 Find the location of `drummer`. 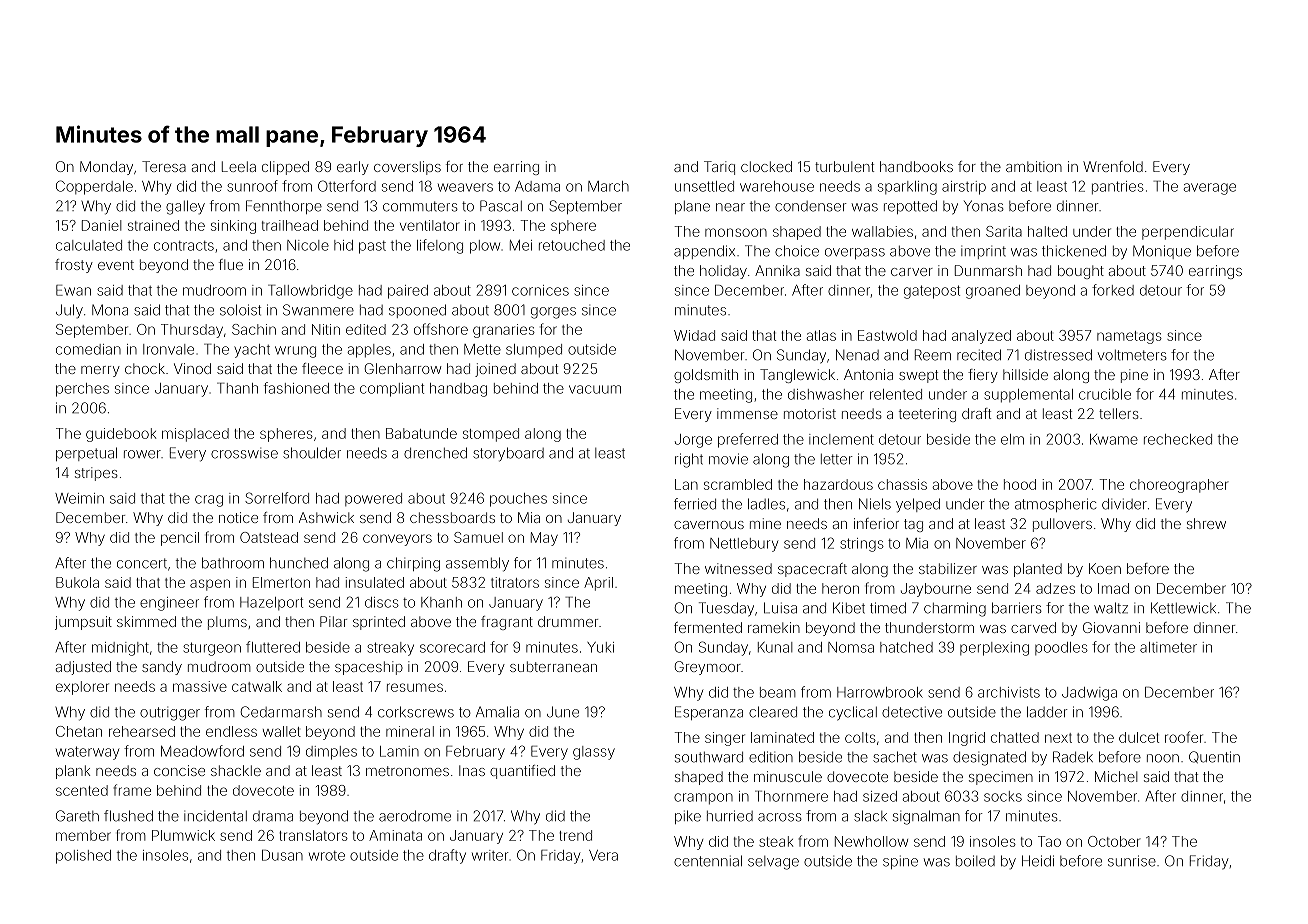

drummer is located at coordinates (568, 621).
